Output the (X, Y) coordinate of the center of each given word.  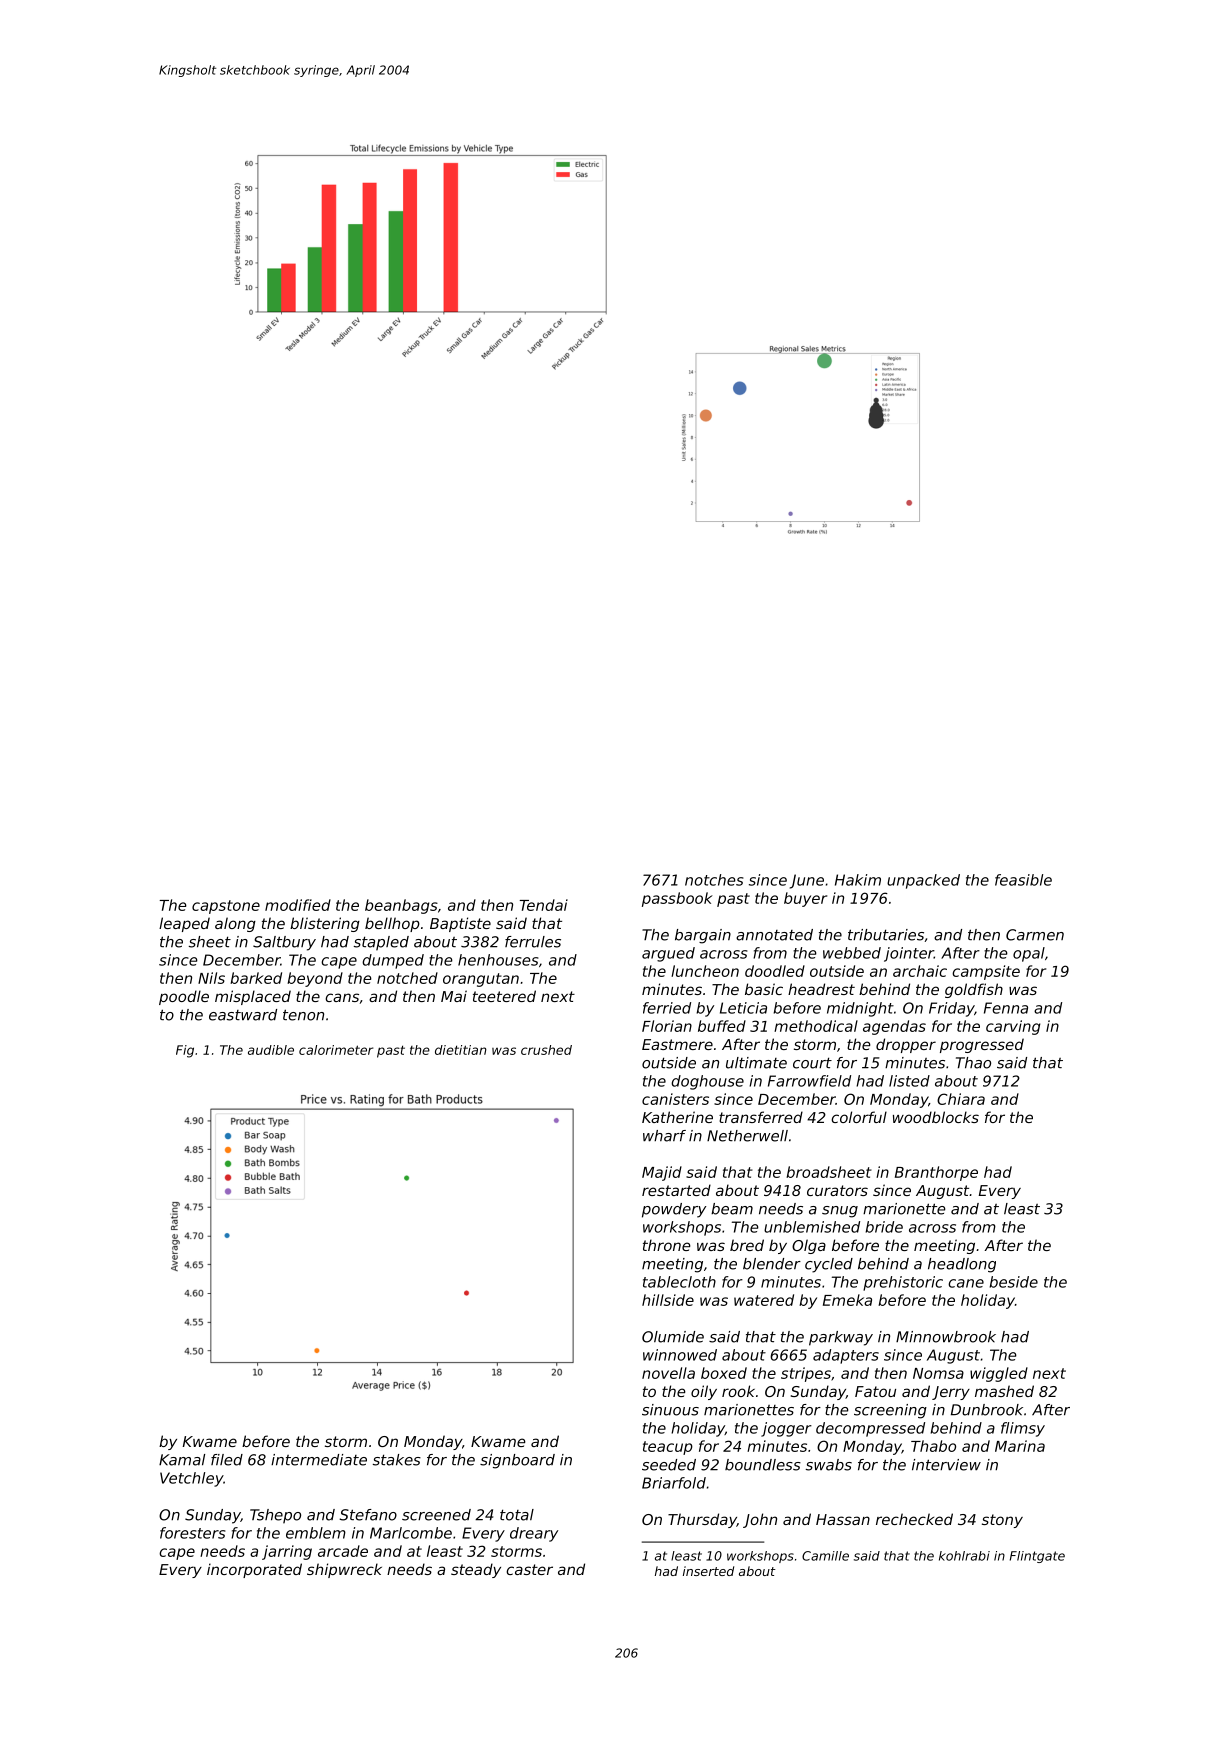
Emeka (847, 1300)
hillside (668, 1300)
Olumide (673, 1337)
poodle (184, 997)
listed (909, 1081)
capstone (226, 907)
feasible (1023, 880)
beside (1013, 1282)
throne (667, 1245)
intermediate (319, 1460)
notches (714, 880)
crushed (546, 1050)
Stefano (368, 1515)
